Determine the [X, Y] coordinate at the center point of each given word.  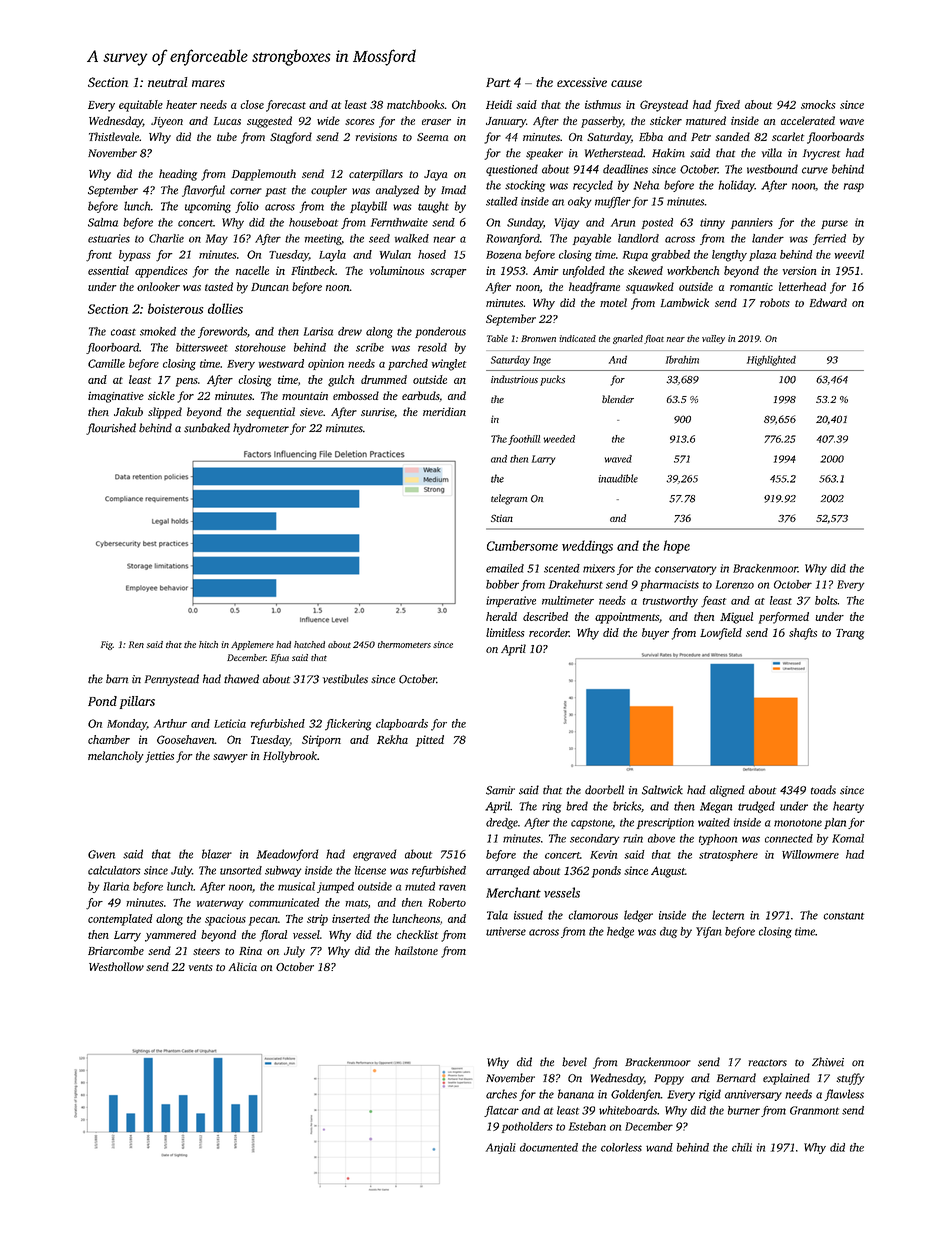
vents [201, 967]
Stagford [291, 138]
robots [775, 302]
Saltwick [662, 790]
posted [657, 223]
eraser [436, 122]
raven [452, 887]
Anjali [501, 1148]
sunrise [377, 412]
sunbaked [207, 428]
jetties [159, 757]
